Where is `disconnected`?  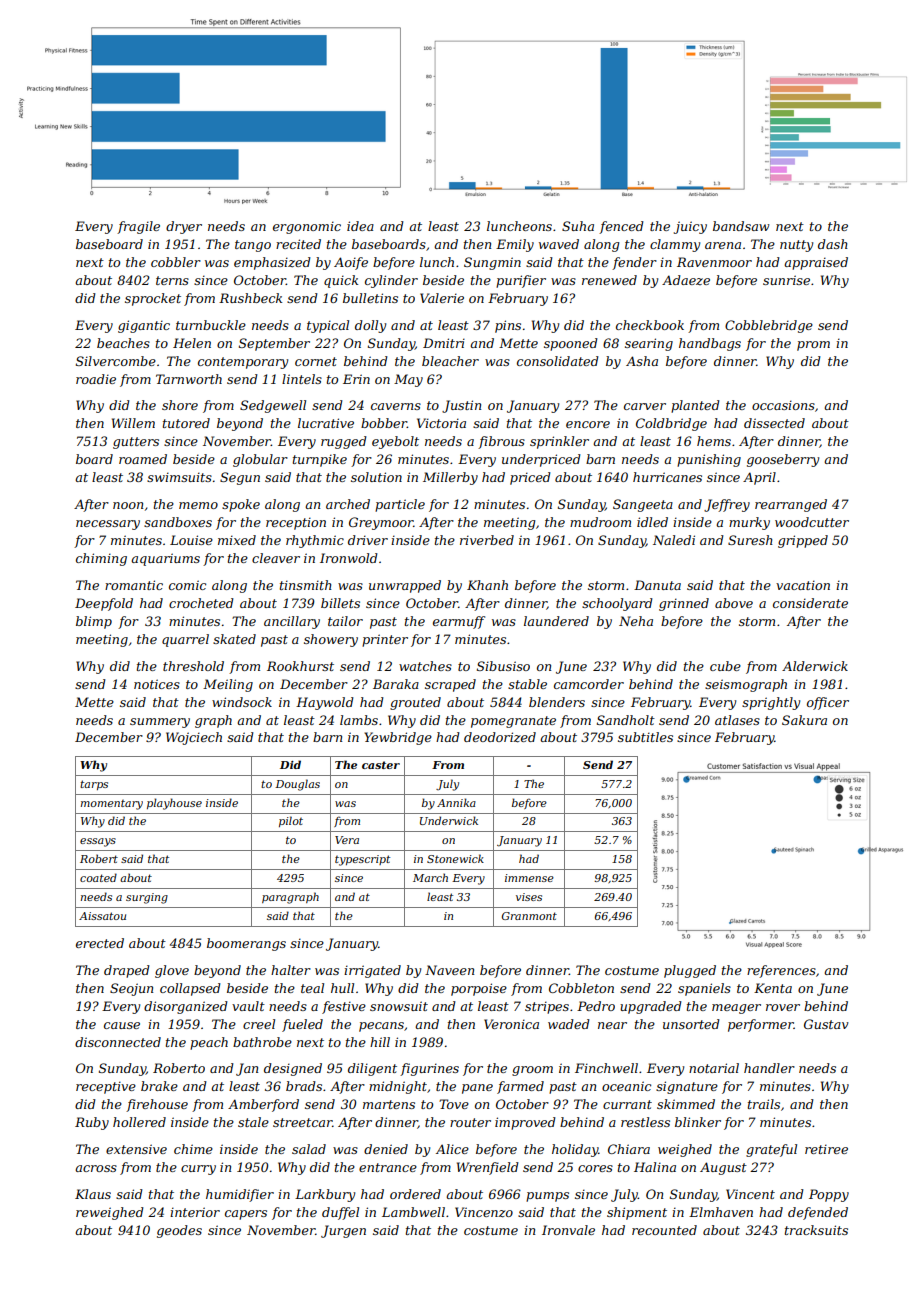 disconnected is located at coordinates (118, 1042).
